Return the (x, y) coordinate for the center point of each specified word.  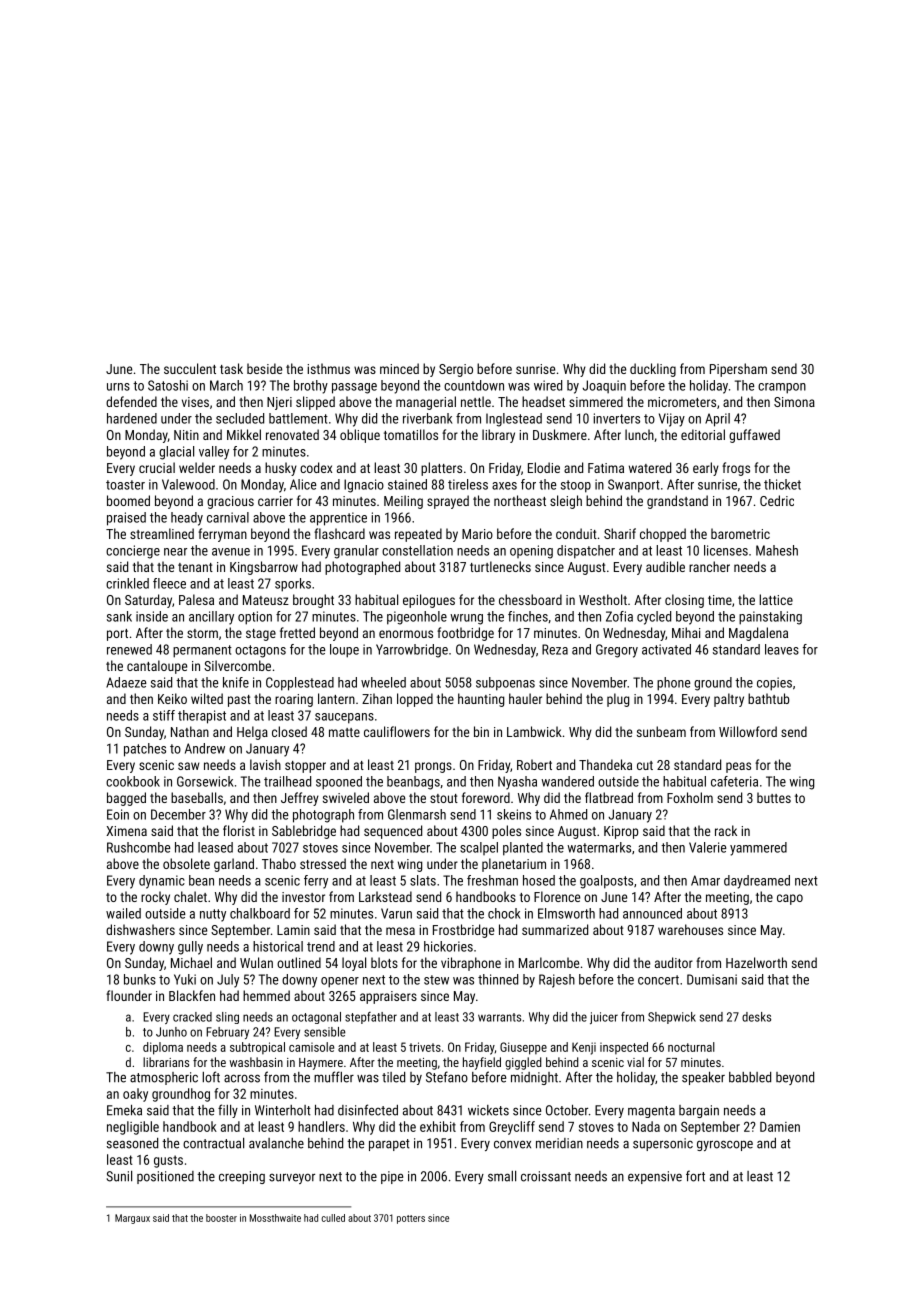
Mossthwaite (275, 1218)
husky (281, 469)
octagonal (316, 1018)
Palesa (196, 599)
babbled (750, 1077)
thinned (498, 979)
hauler (525, 698)
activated (666, 649)
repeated (418, 535)
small (502, 1176)
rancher (709, 566)
